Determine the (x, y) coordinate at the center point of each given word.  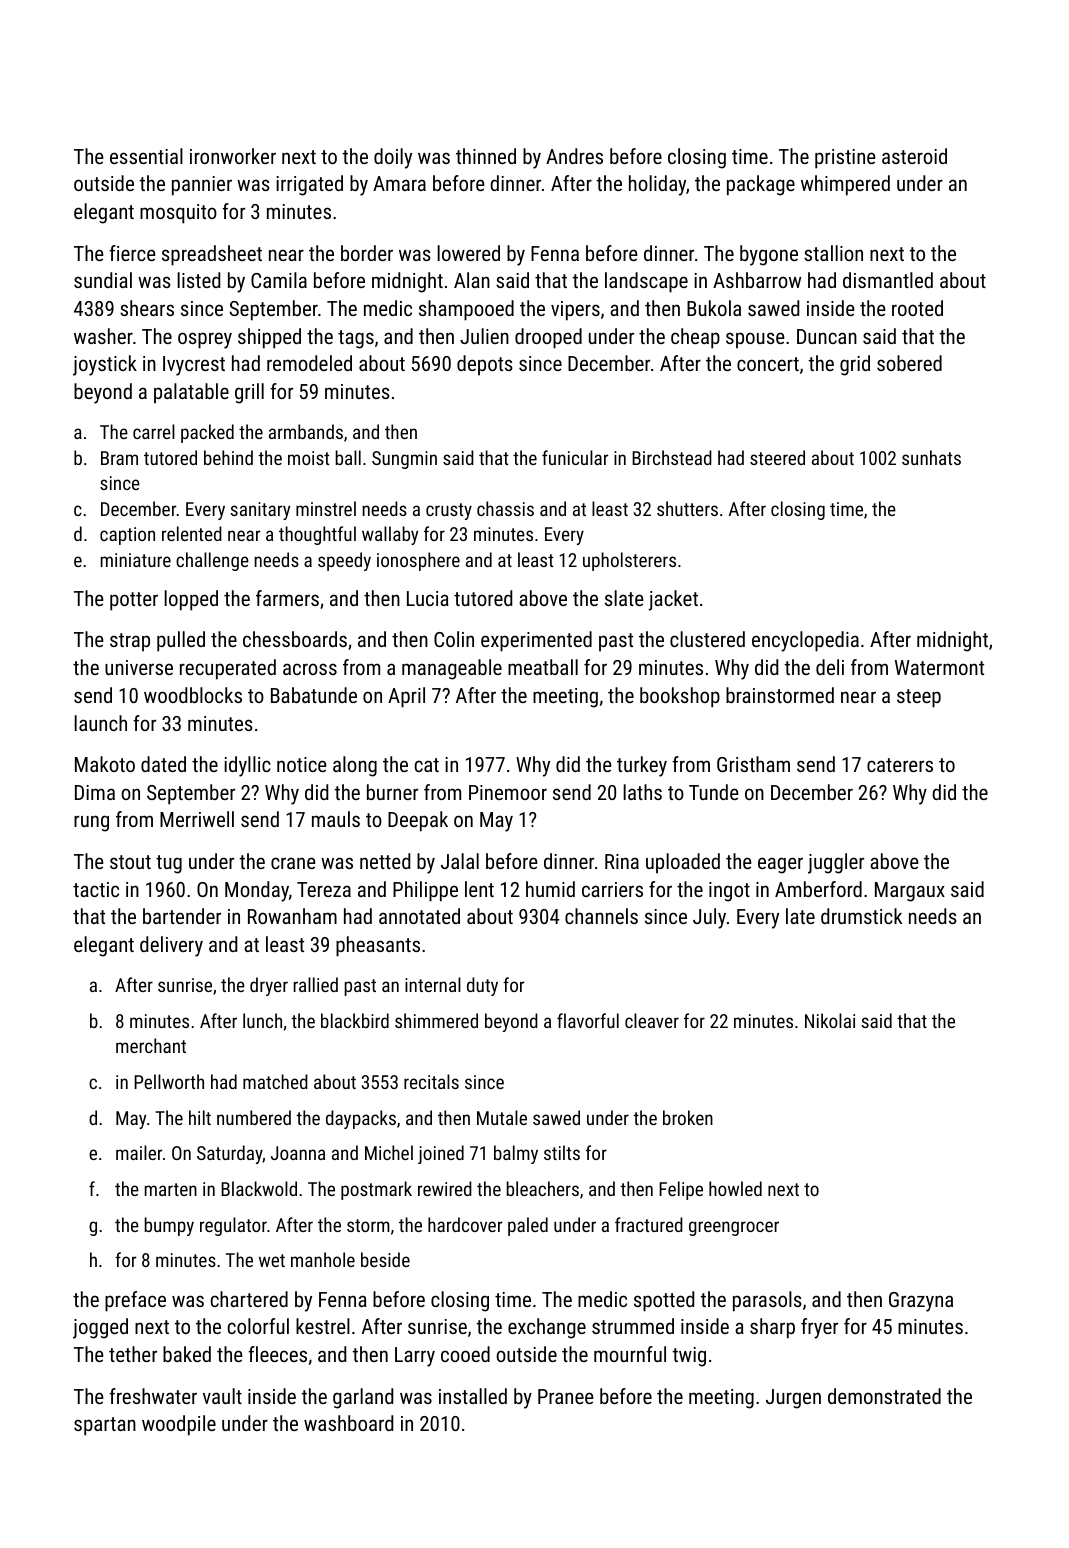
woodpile (179, 1425)
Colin (454, 639)
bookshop (680, 697)
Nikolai (830, 1020)
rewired (445, 1188)
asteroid (914, 156)
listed (198, 280)
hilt (200, 1117)
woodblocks (193, 695)
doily (393, 158)
